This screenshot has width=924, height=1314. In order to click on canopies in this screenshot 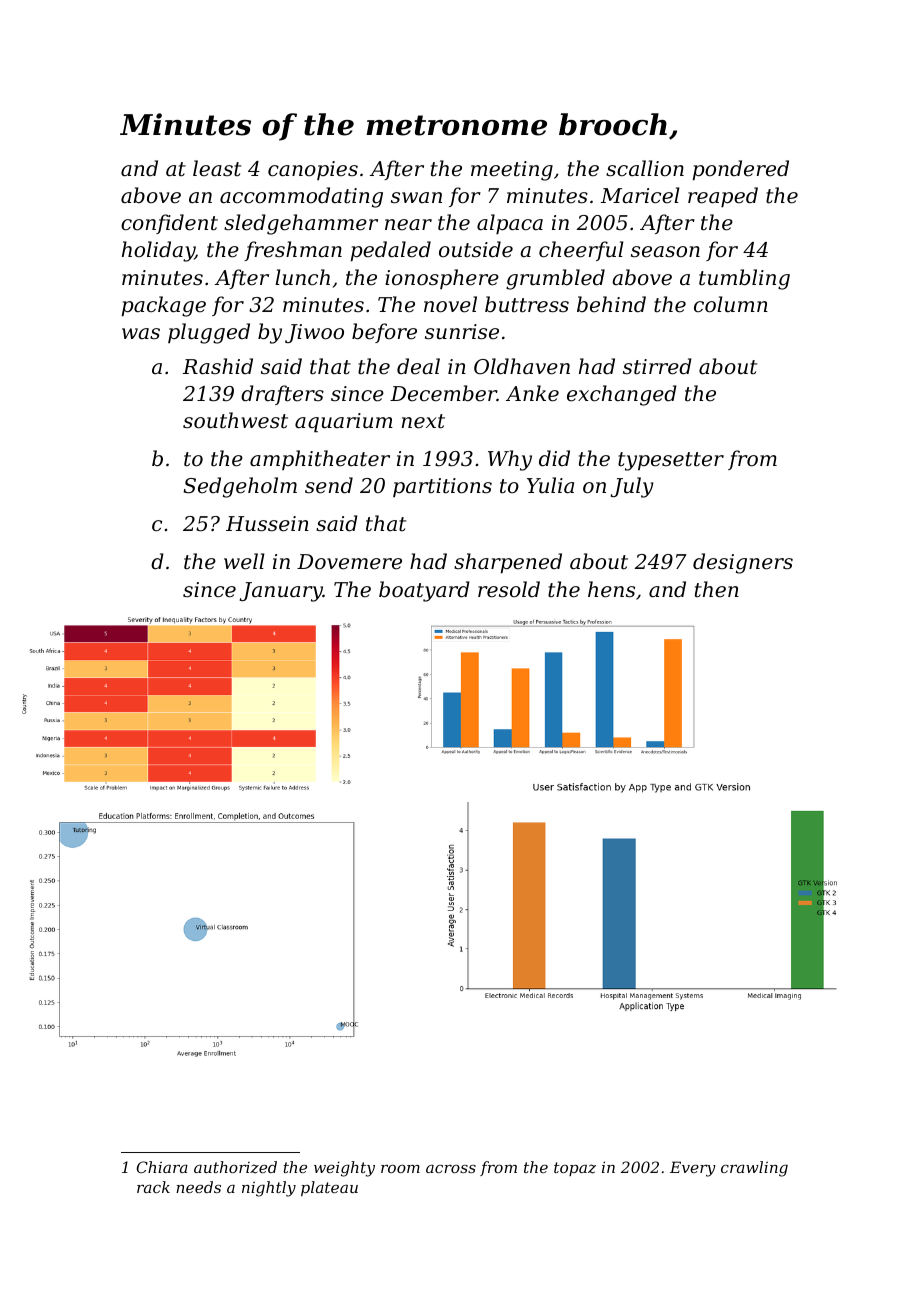, I will do `click(313, 170)`.
